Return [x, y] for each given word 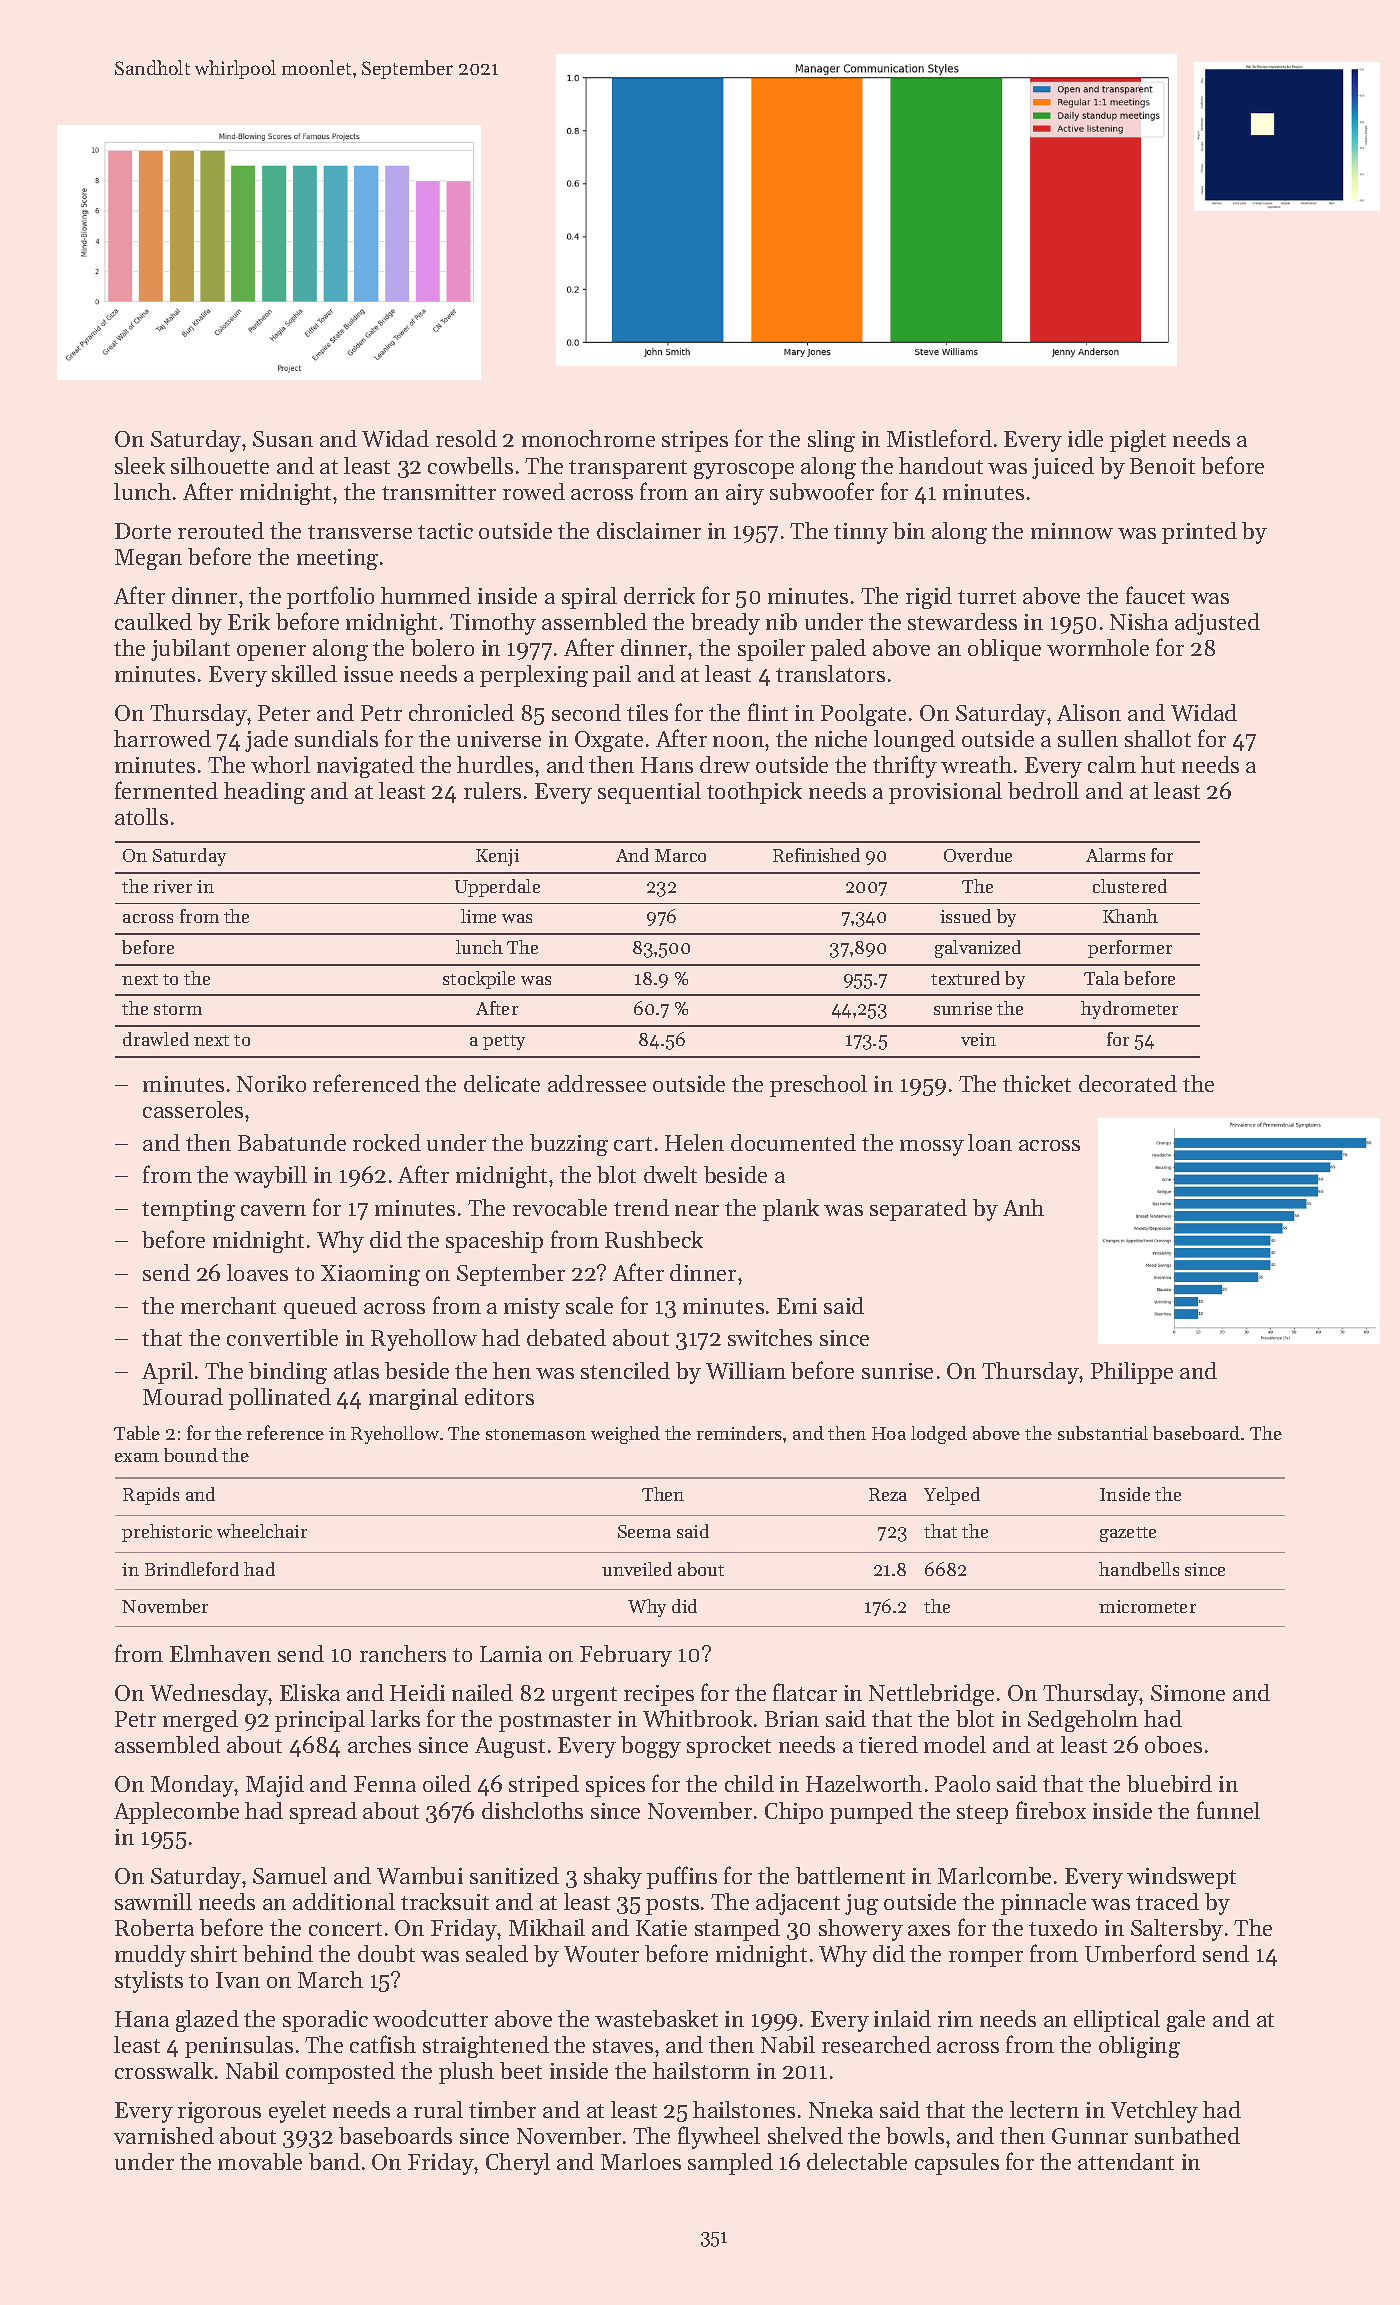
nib [781, 621]
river [173, 886]
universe [499, 739]
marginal [413, 1399]
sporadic [325, 2021]
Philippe [1132, 1373]
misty [532, 1308]
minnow [1072, 531]
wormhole [1098, 647]
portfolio [330, 597]
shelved [805, 2135]
